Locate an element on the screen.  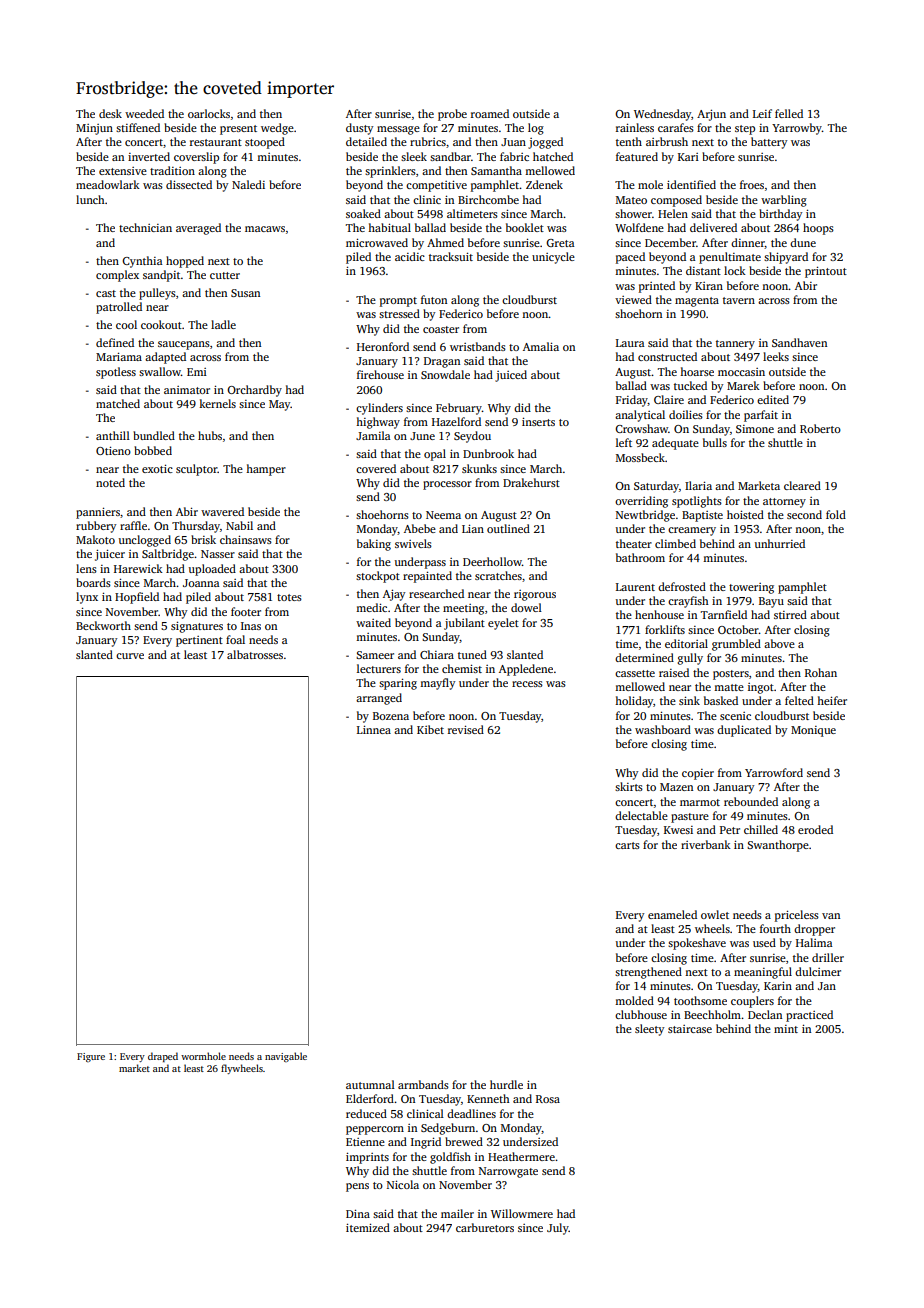
molded is located at coordinates (634, 1000).
